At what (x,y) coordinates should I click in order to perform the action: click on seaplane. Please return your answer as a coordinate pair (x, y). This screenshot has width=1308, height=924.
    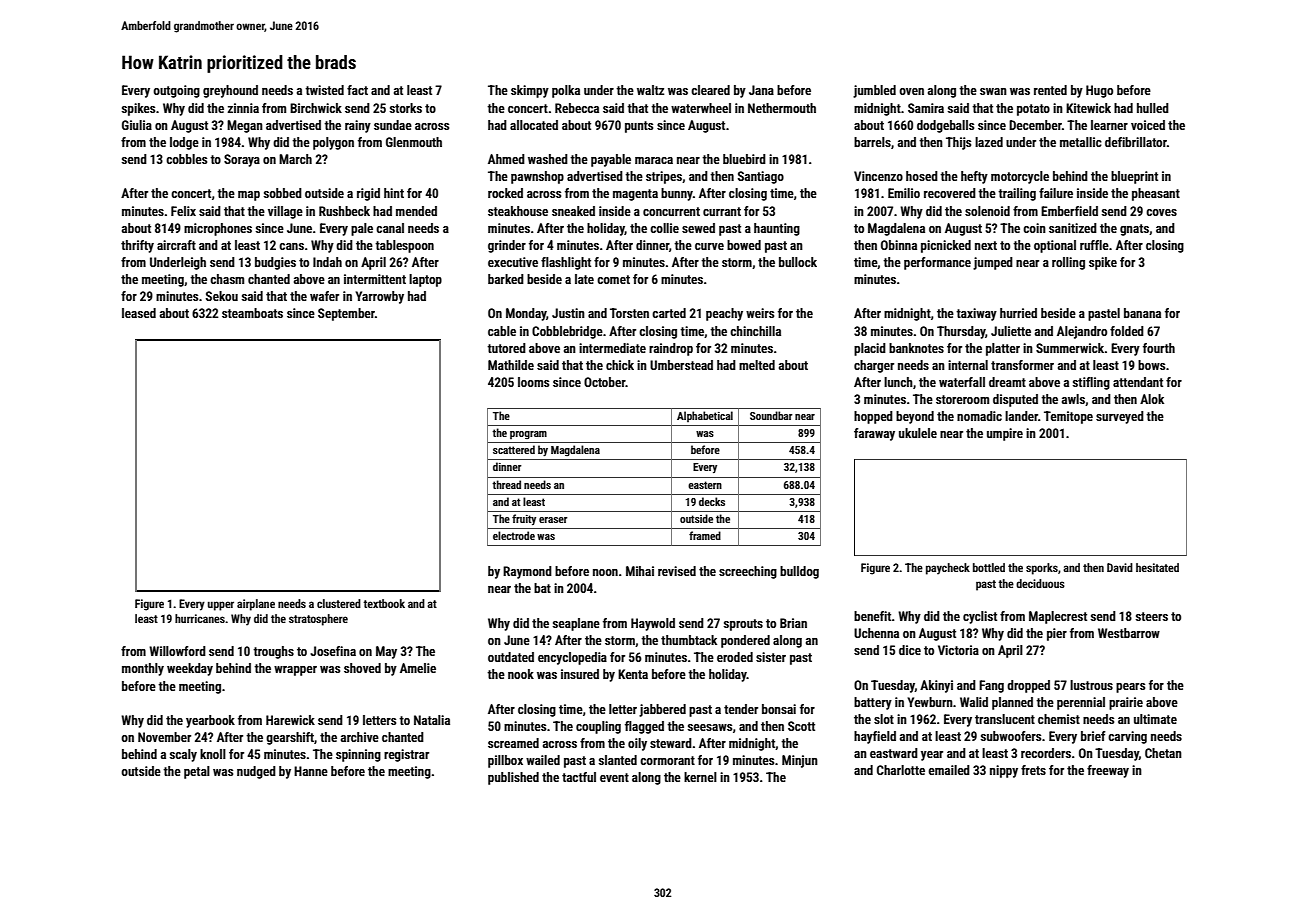
    Looking at the image, I should click on (576, 624).
